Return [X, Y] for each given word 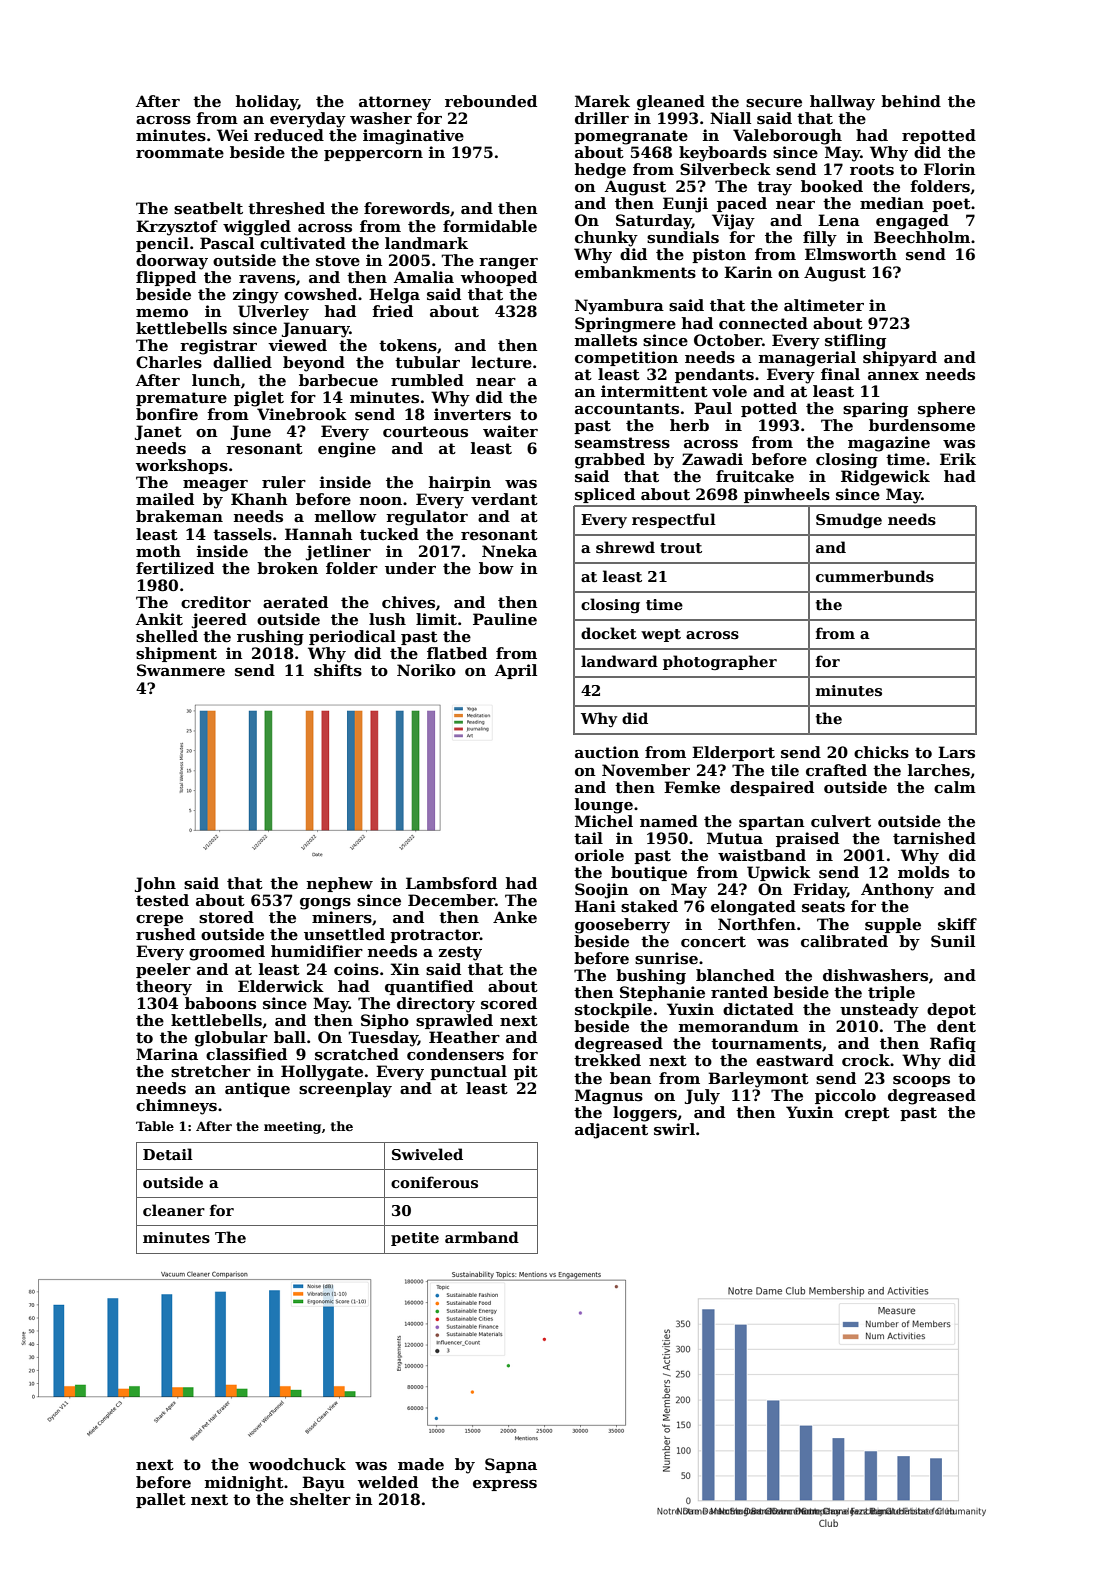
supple [893, 925]
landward [619, 661]
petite [415, 1239]
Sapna [511, 1465]
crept [867, 1114]
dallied [242, 362]
